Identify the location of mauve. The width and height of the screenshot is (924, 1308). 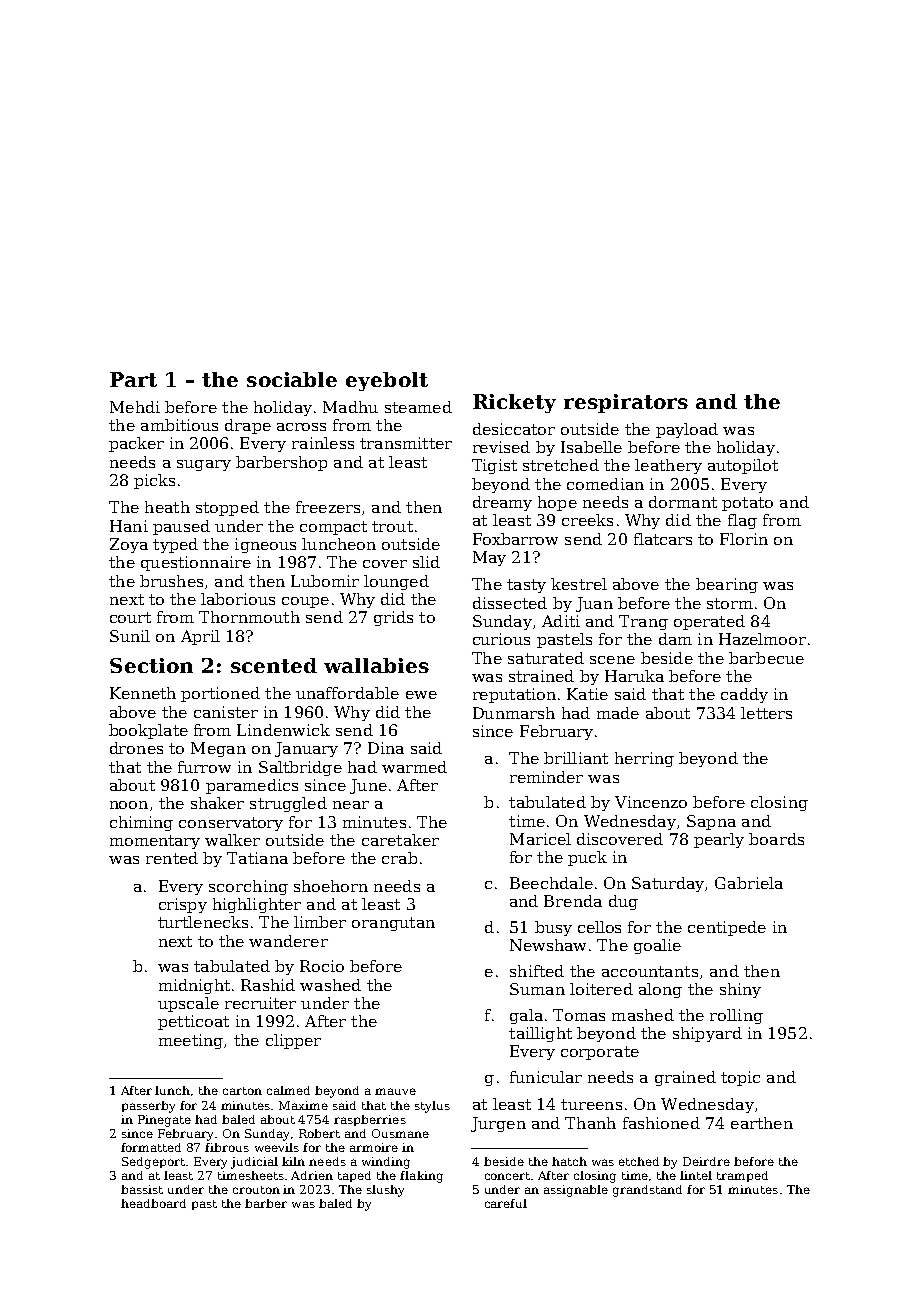
(395, 1091).
